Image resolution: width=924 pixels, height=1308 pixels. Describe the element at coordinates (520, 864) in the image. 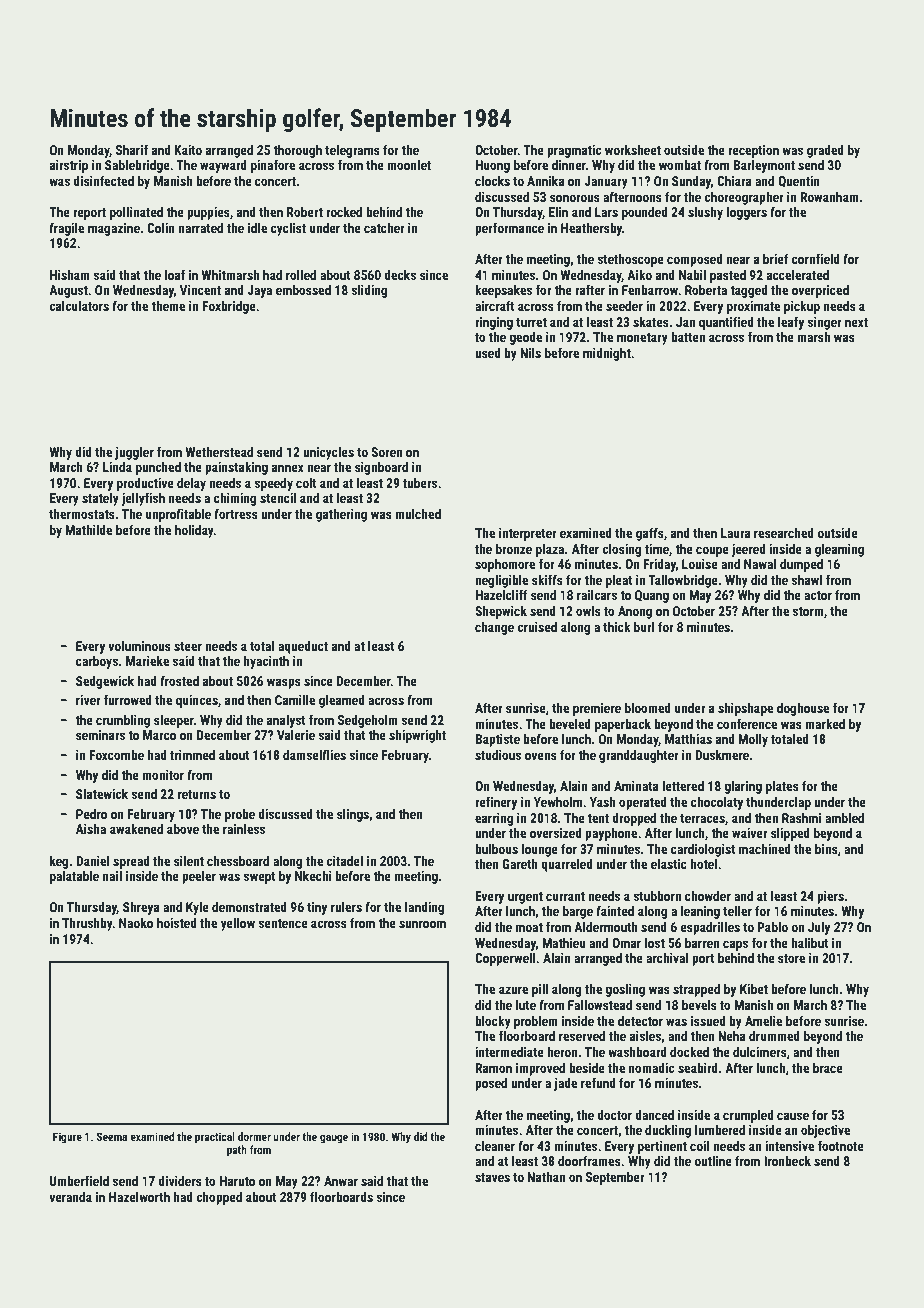

I see `Gareth` at that location.
